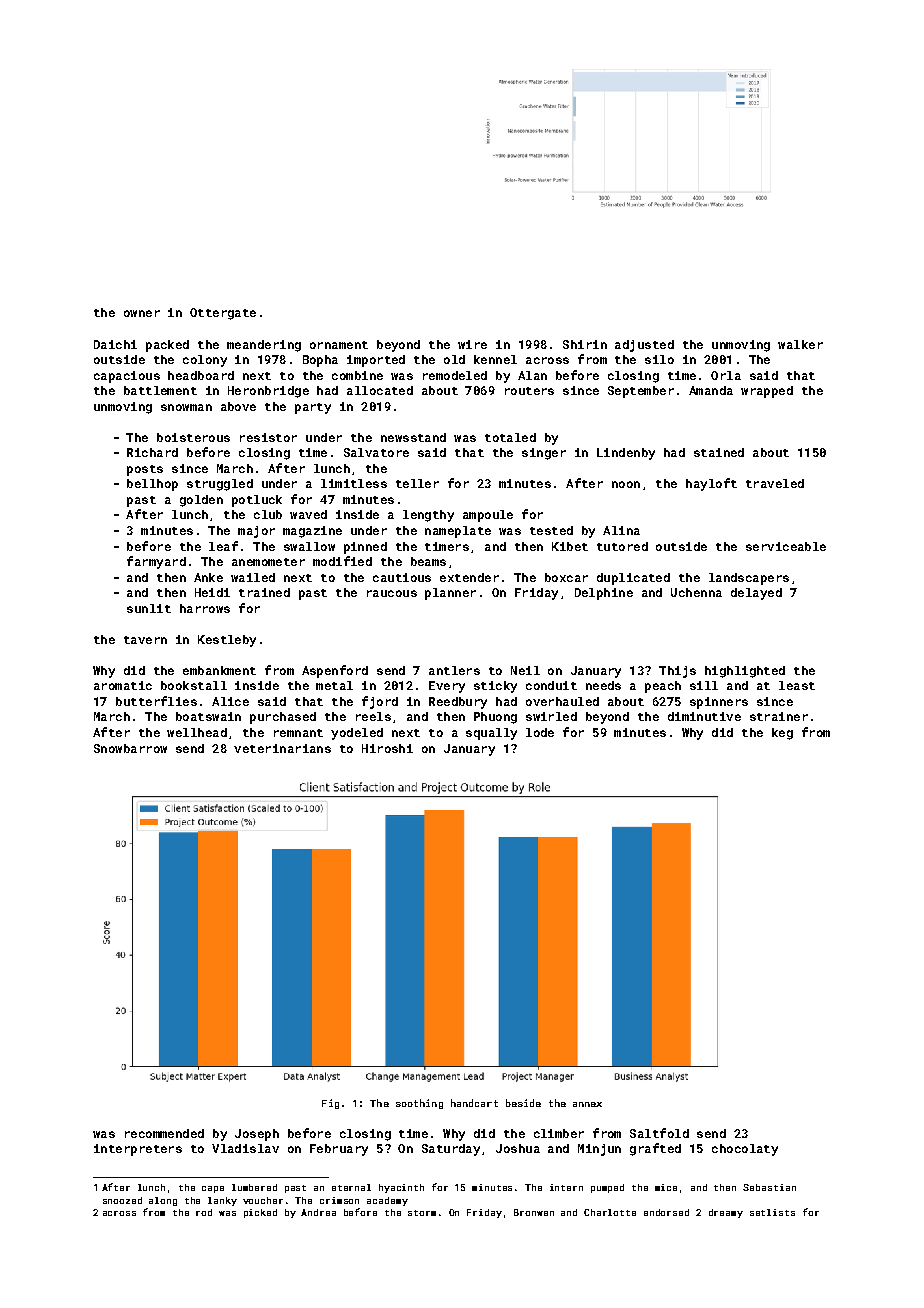 Image resolution: width=924 pixels, height=1308 pixels. I want to click on lode, so click(540, 732).
